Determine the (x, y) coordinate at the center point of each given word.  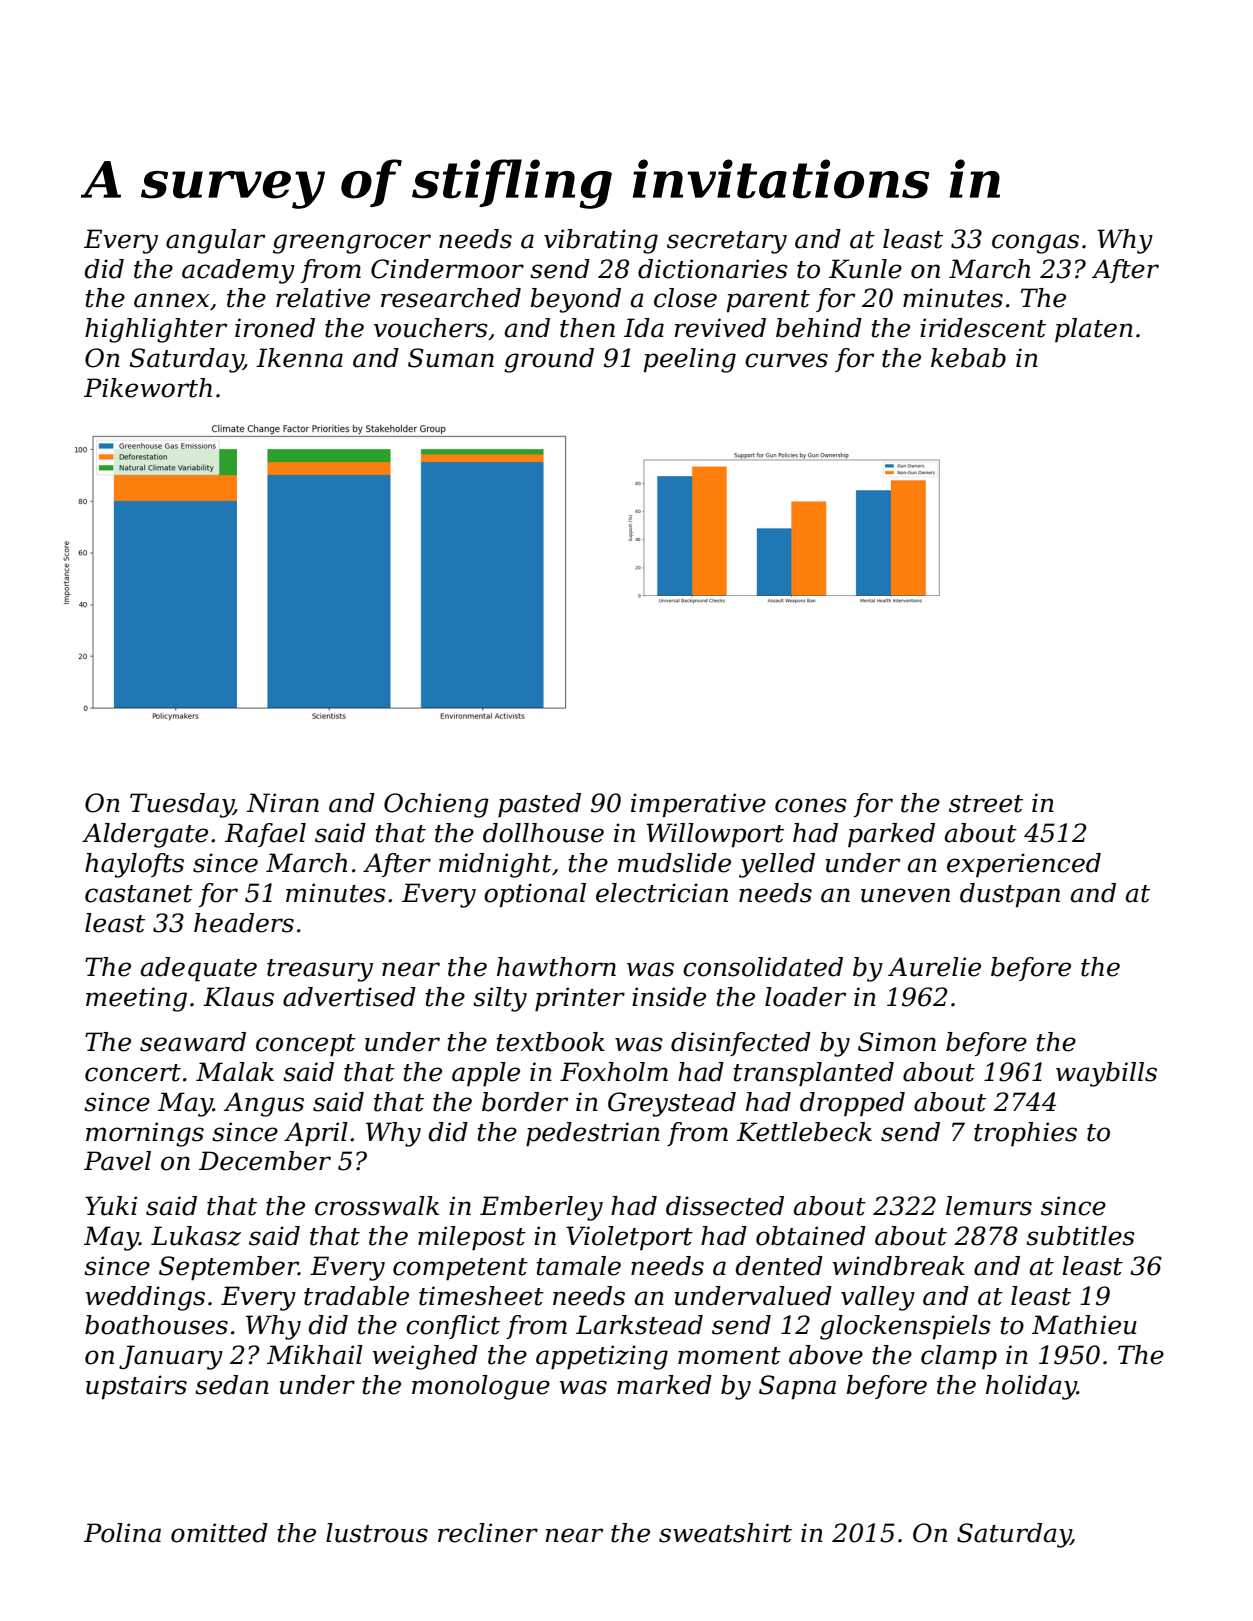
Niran (283, 803)
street (986, 804)
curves (786, 360)
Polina (122, 1533)
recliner (488, 1533)
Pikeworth (148, 388)
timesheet (481, 1296)
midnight (495, 865)
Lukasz (196, 1236)
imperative (698, 805)
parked (891, 835)
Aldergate (145, 835)
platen (1094, 330)
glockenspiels (905, 1327)
